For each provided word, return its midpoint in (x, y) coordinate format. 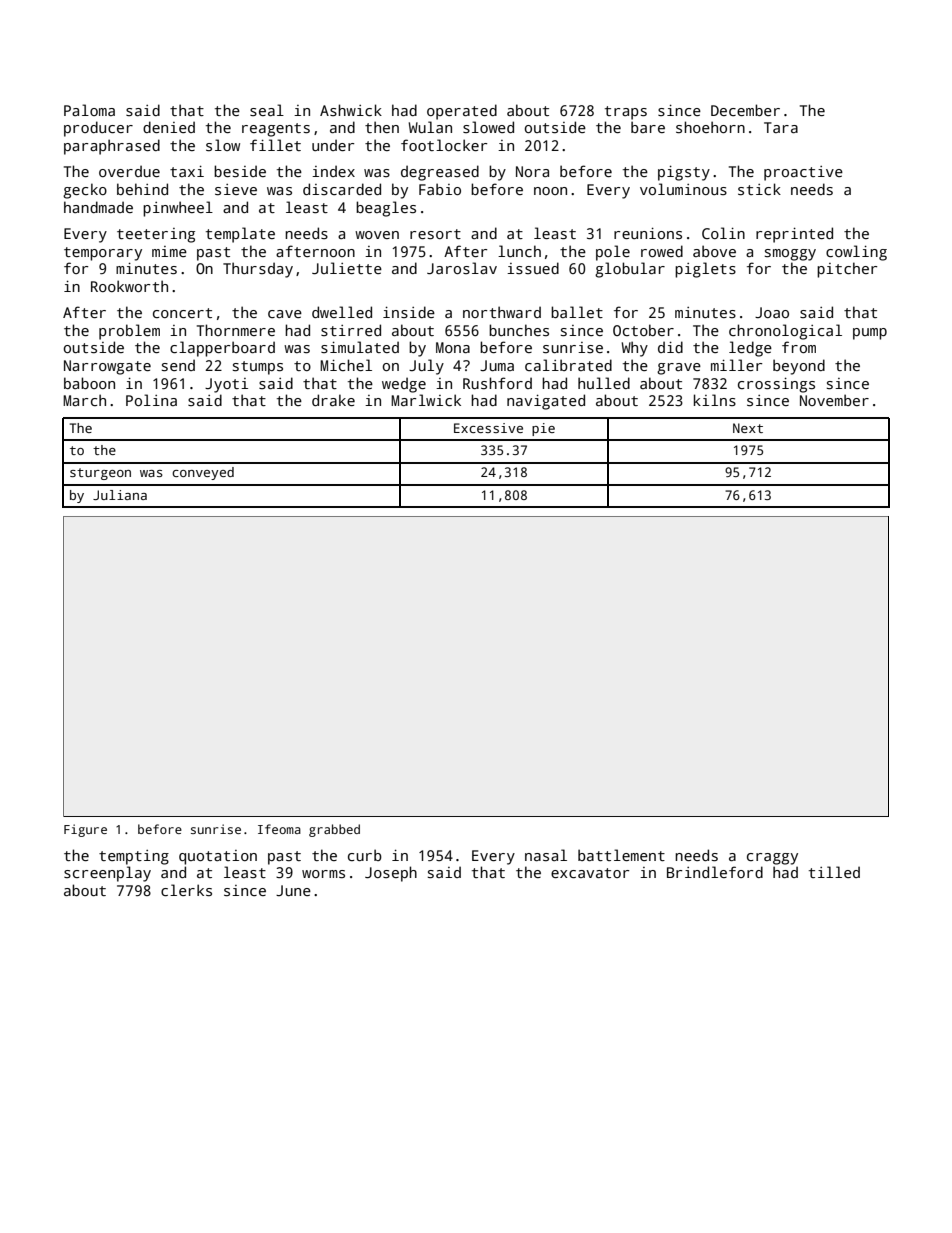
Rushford (497, 383)
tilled (834, 872)
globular (630, 270)
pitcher (847, 270)
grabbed (334, 830)
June (293, 890)
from (799, 347)
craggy (772, 859)
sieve (236, 189)
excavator (590, 873)
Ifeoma (279, 829)
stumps (258, 368)
